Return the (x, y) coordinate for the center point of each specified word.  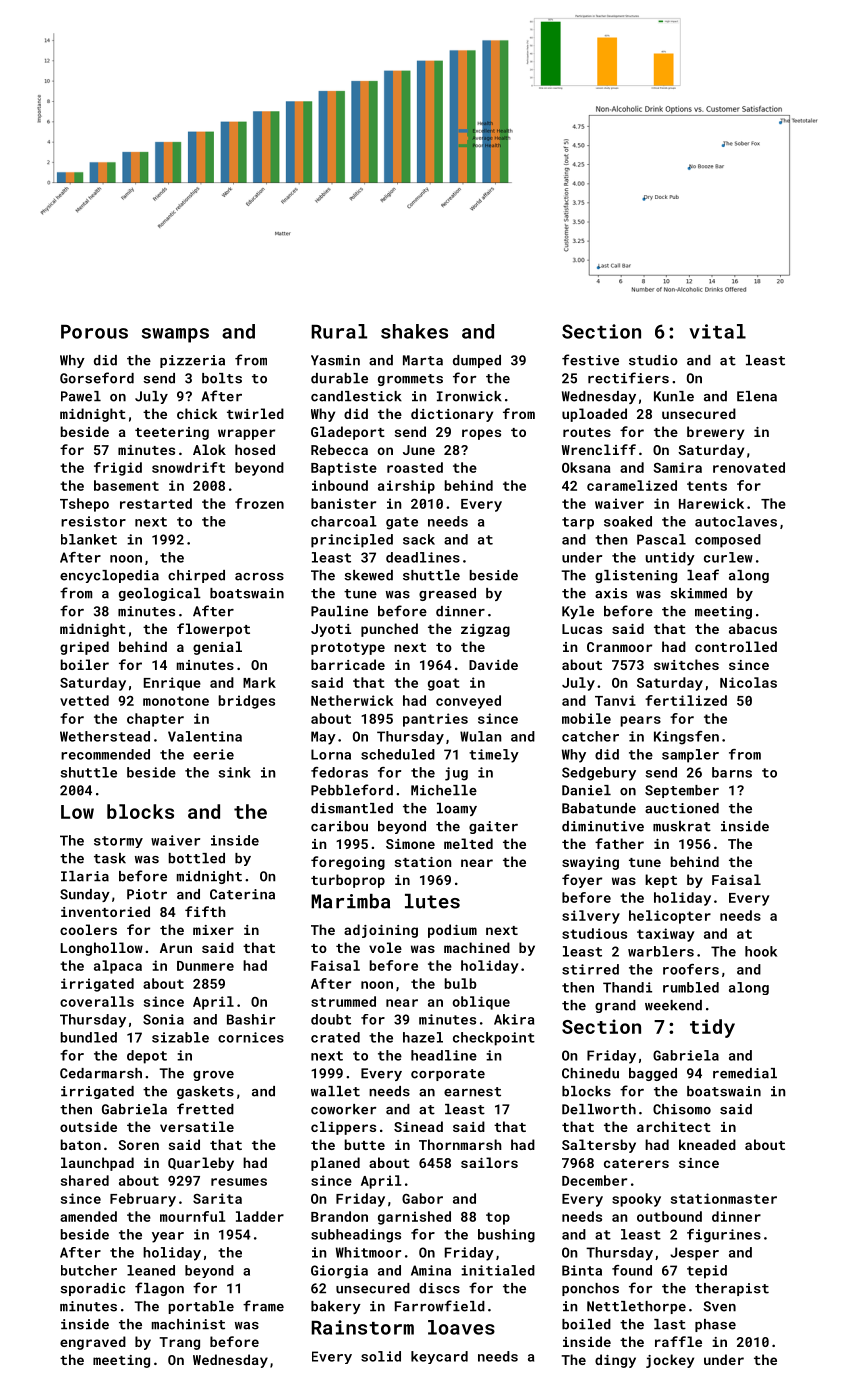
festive (590, 360)
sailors (489, 1162)
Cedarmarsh (101, 1073)
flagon (159, 1289)
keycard (439, 1357)
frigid (118, 469)
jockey (670, 1361)
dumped (477, 361)
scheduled (398, 754)
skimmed (698, 593)
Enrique (172, 684)
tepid (707, 1272)
